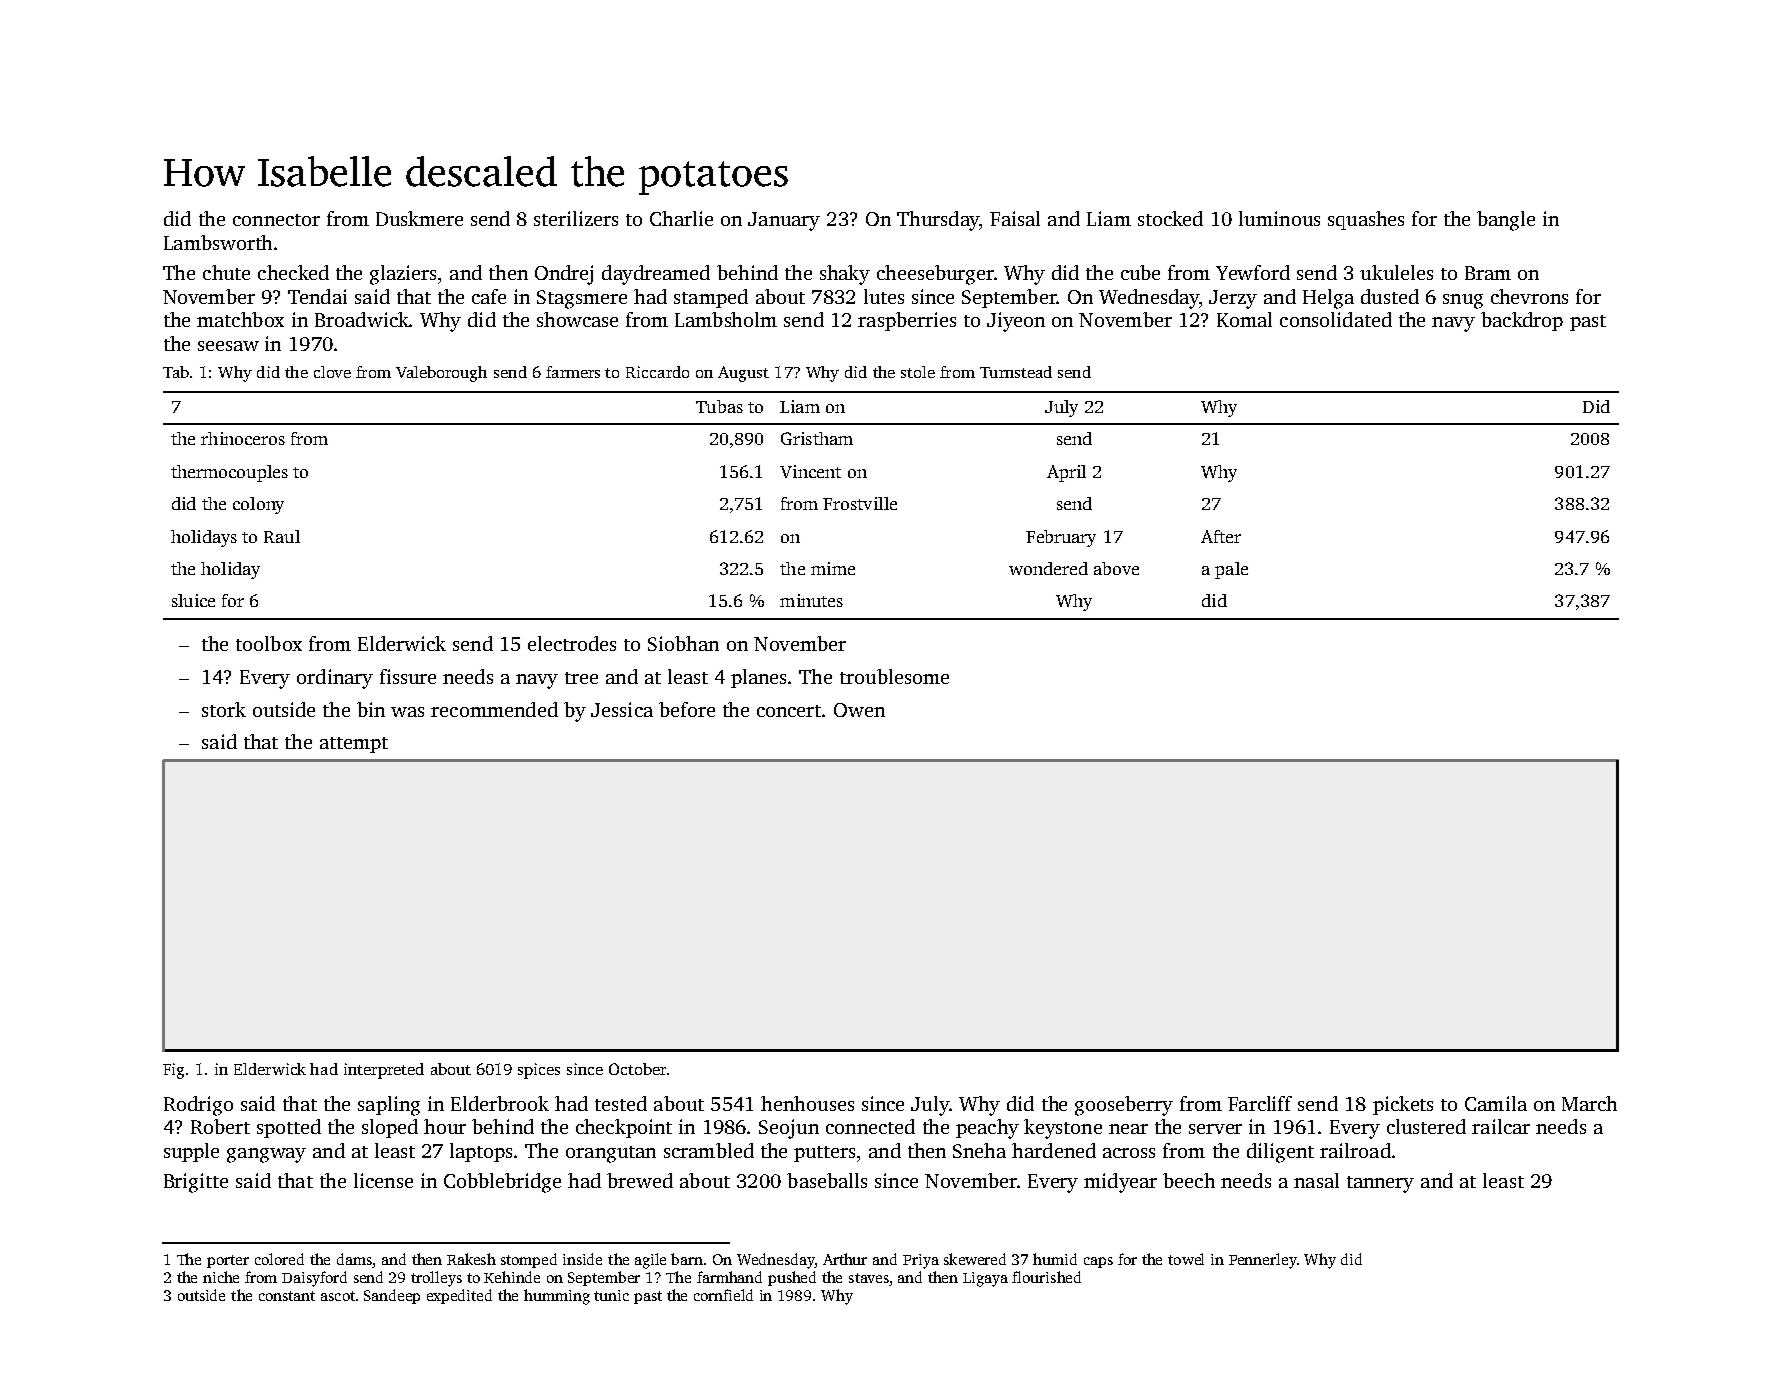 This screenshot has height=1376, width=1781. What do you see at coordinates (1336, 319) in the screenshot?
I see `consolidated` at bounding box center [1336, 319].
